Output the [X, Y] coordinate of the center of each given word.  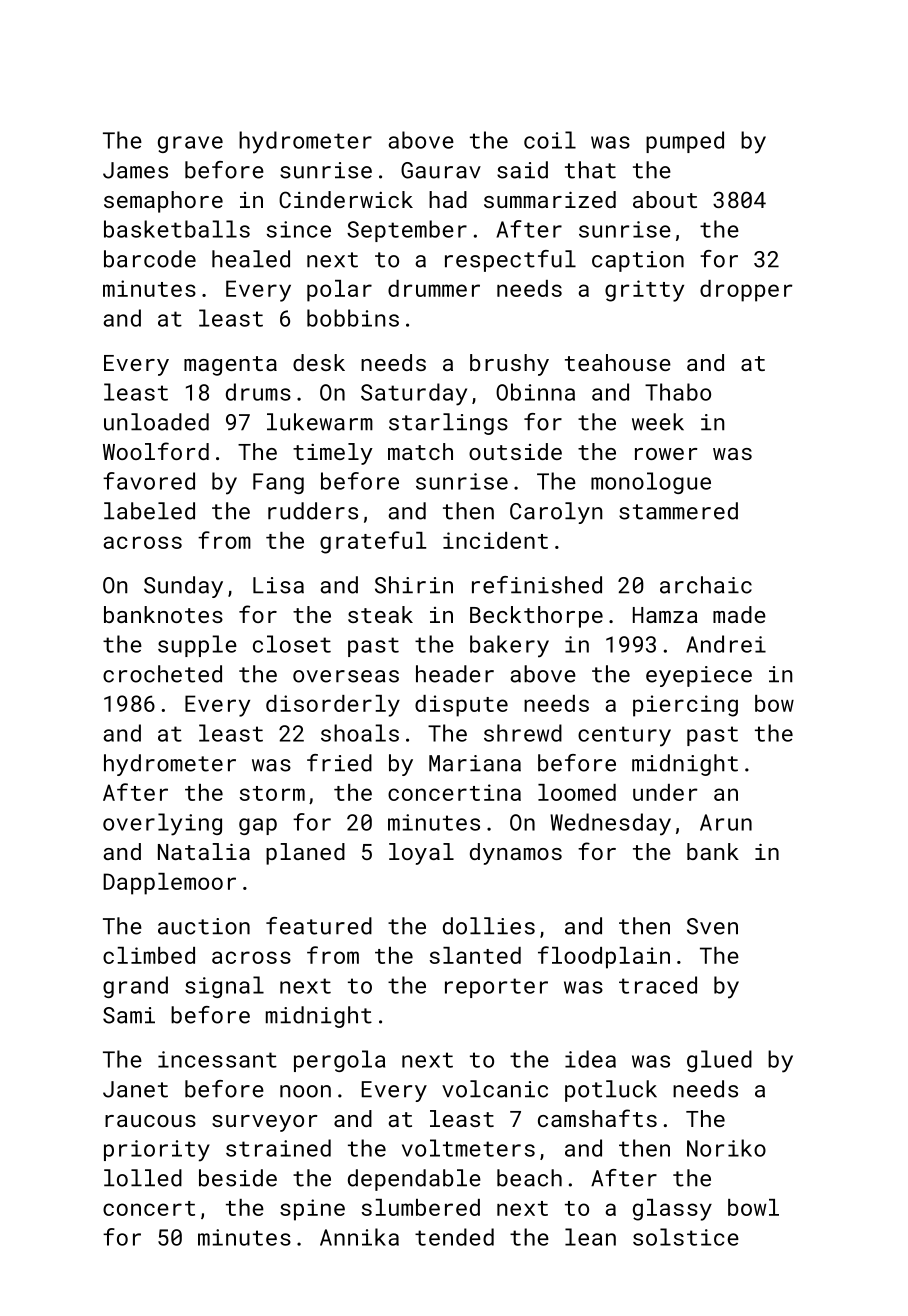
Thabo [678, 392]
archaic [706, 585]
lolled [143, 1178]
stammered [678, 511]
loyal [421, 854]
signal [224, 987]
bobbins [353, 318]
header [455, 674]
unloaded [156, 422]
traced [658, 985]
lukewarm [320, 422]
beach [529, 1178]
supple [197, 646]
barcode [150, 259]
